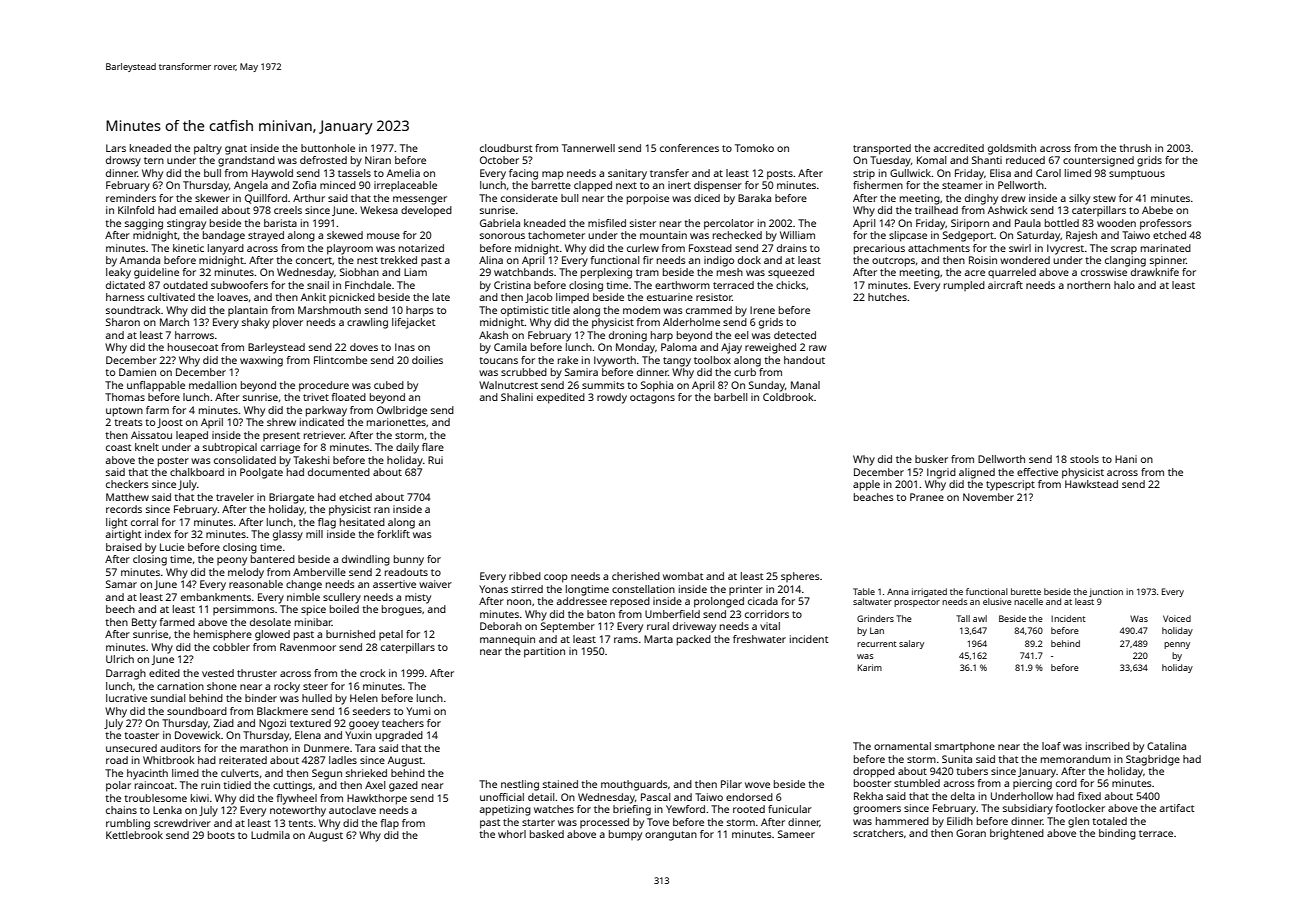 The image size is (1308, 924). Describe the element at coordinates (352, 810) in the screenshot. I see `autoclave` at that location.
